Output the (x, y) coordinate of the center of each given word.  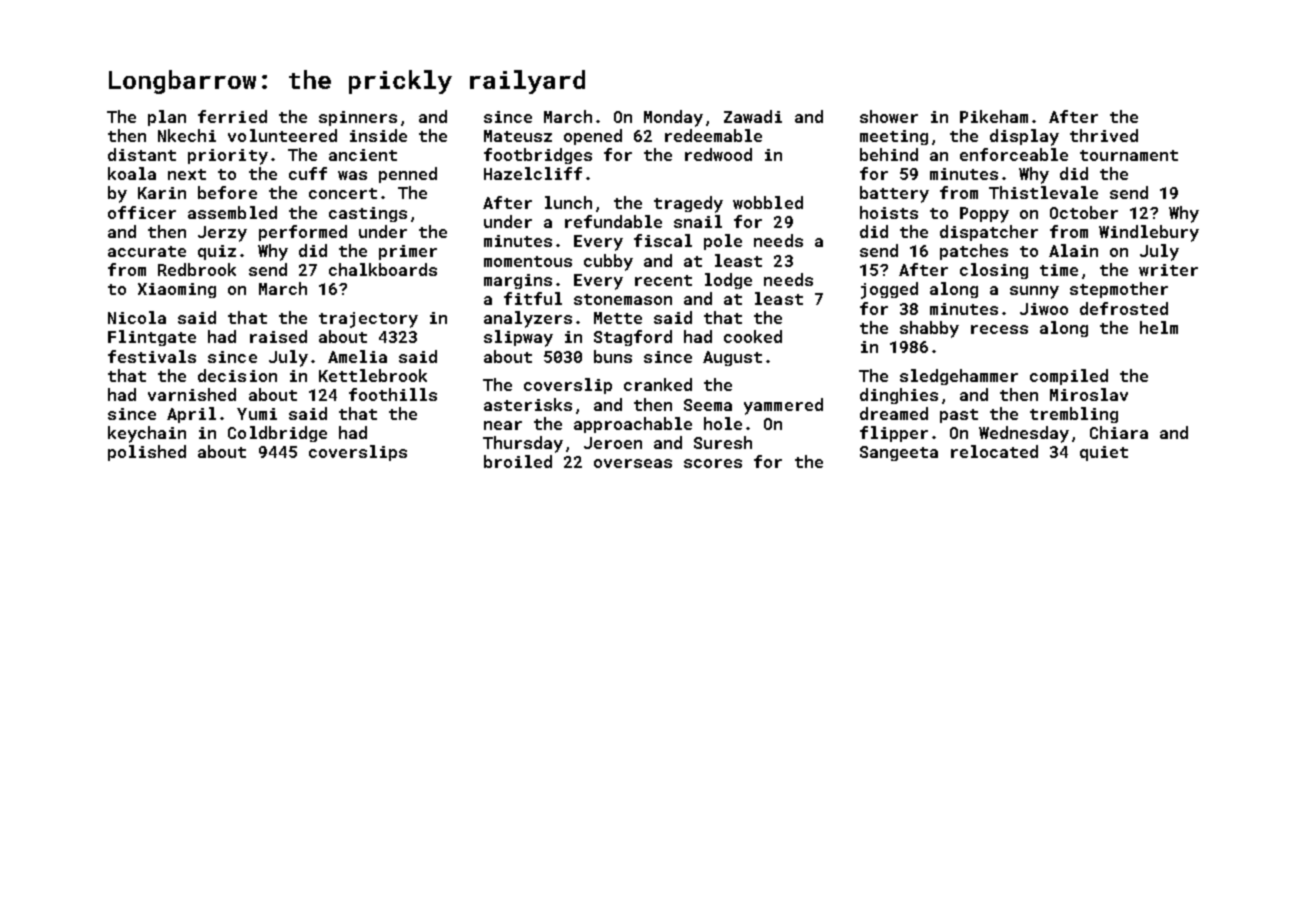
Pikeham (994, 116)
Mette (618, 318)
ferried (232, 116)
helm (1159, 327)
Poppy (984, 215)
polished (147, 453)
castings (368, 214)
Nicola (137, 317)
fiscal (663, 240)
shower (889, 116)
